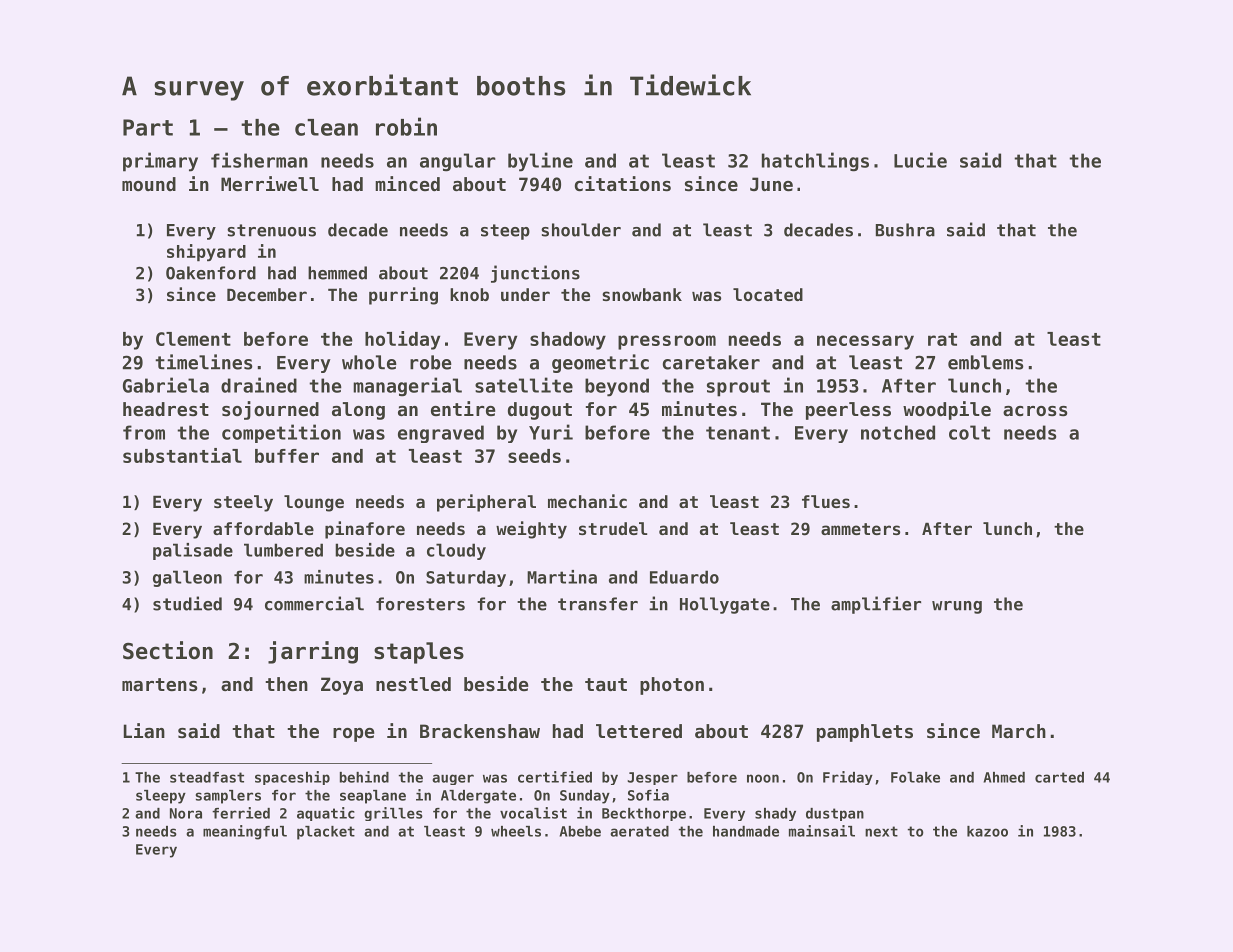 This page has height=952, width=1233. Describe the element at coordinates (587, 501) in the page. I see `mechanic` at that location.
